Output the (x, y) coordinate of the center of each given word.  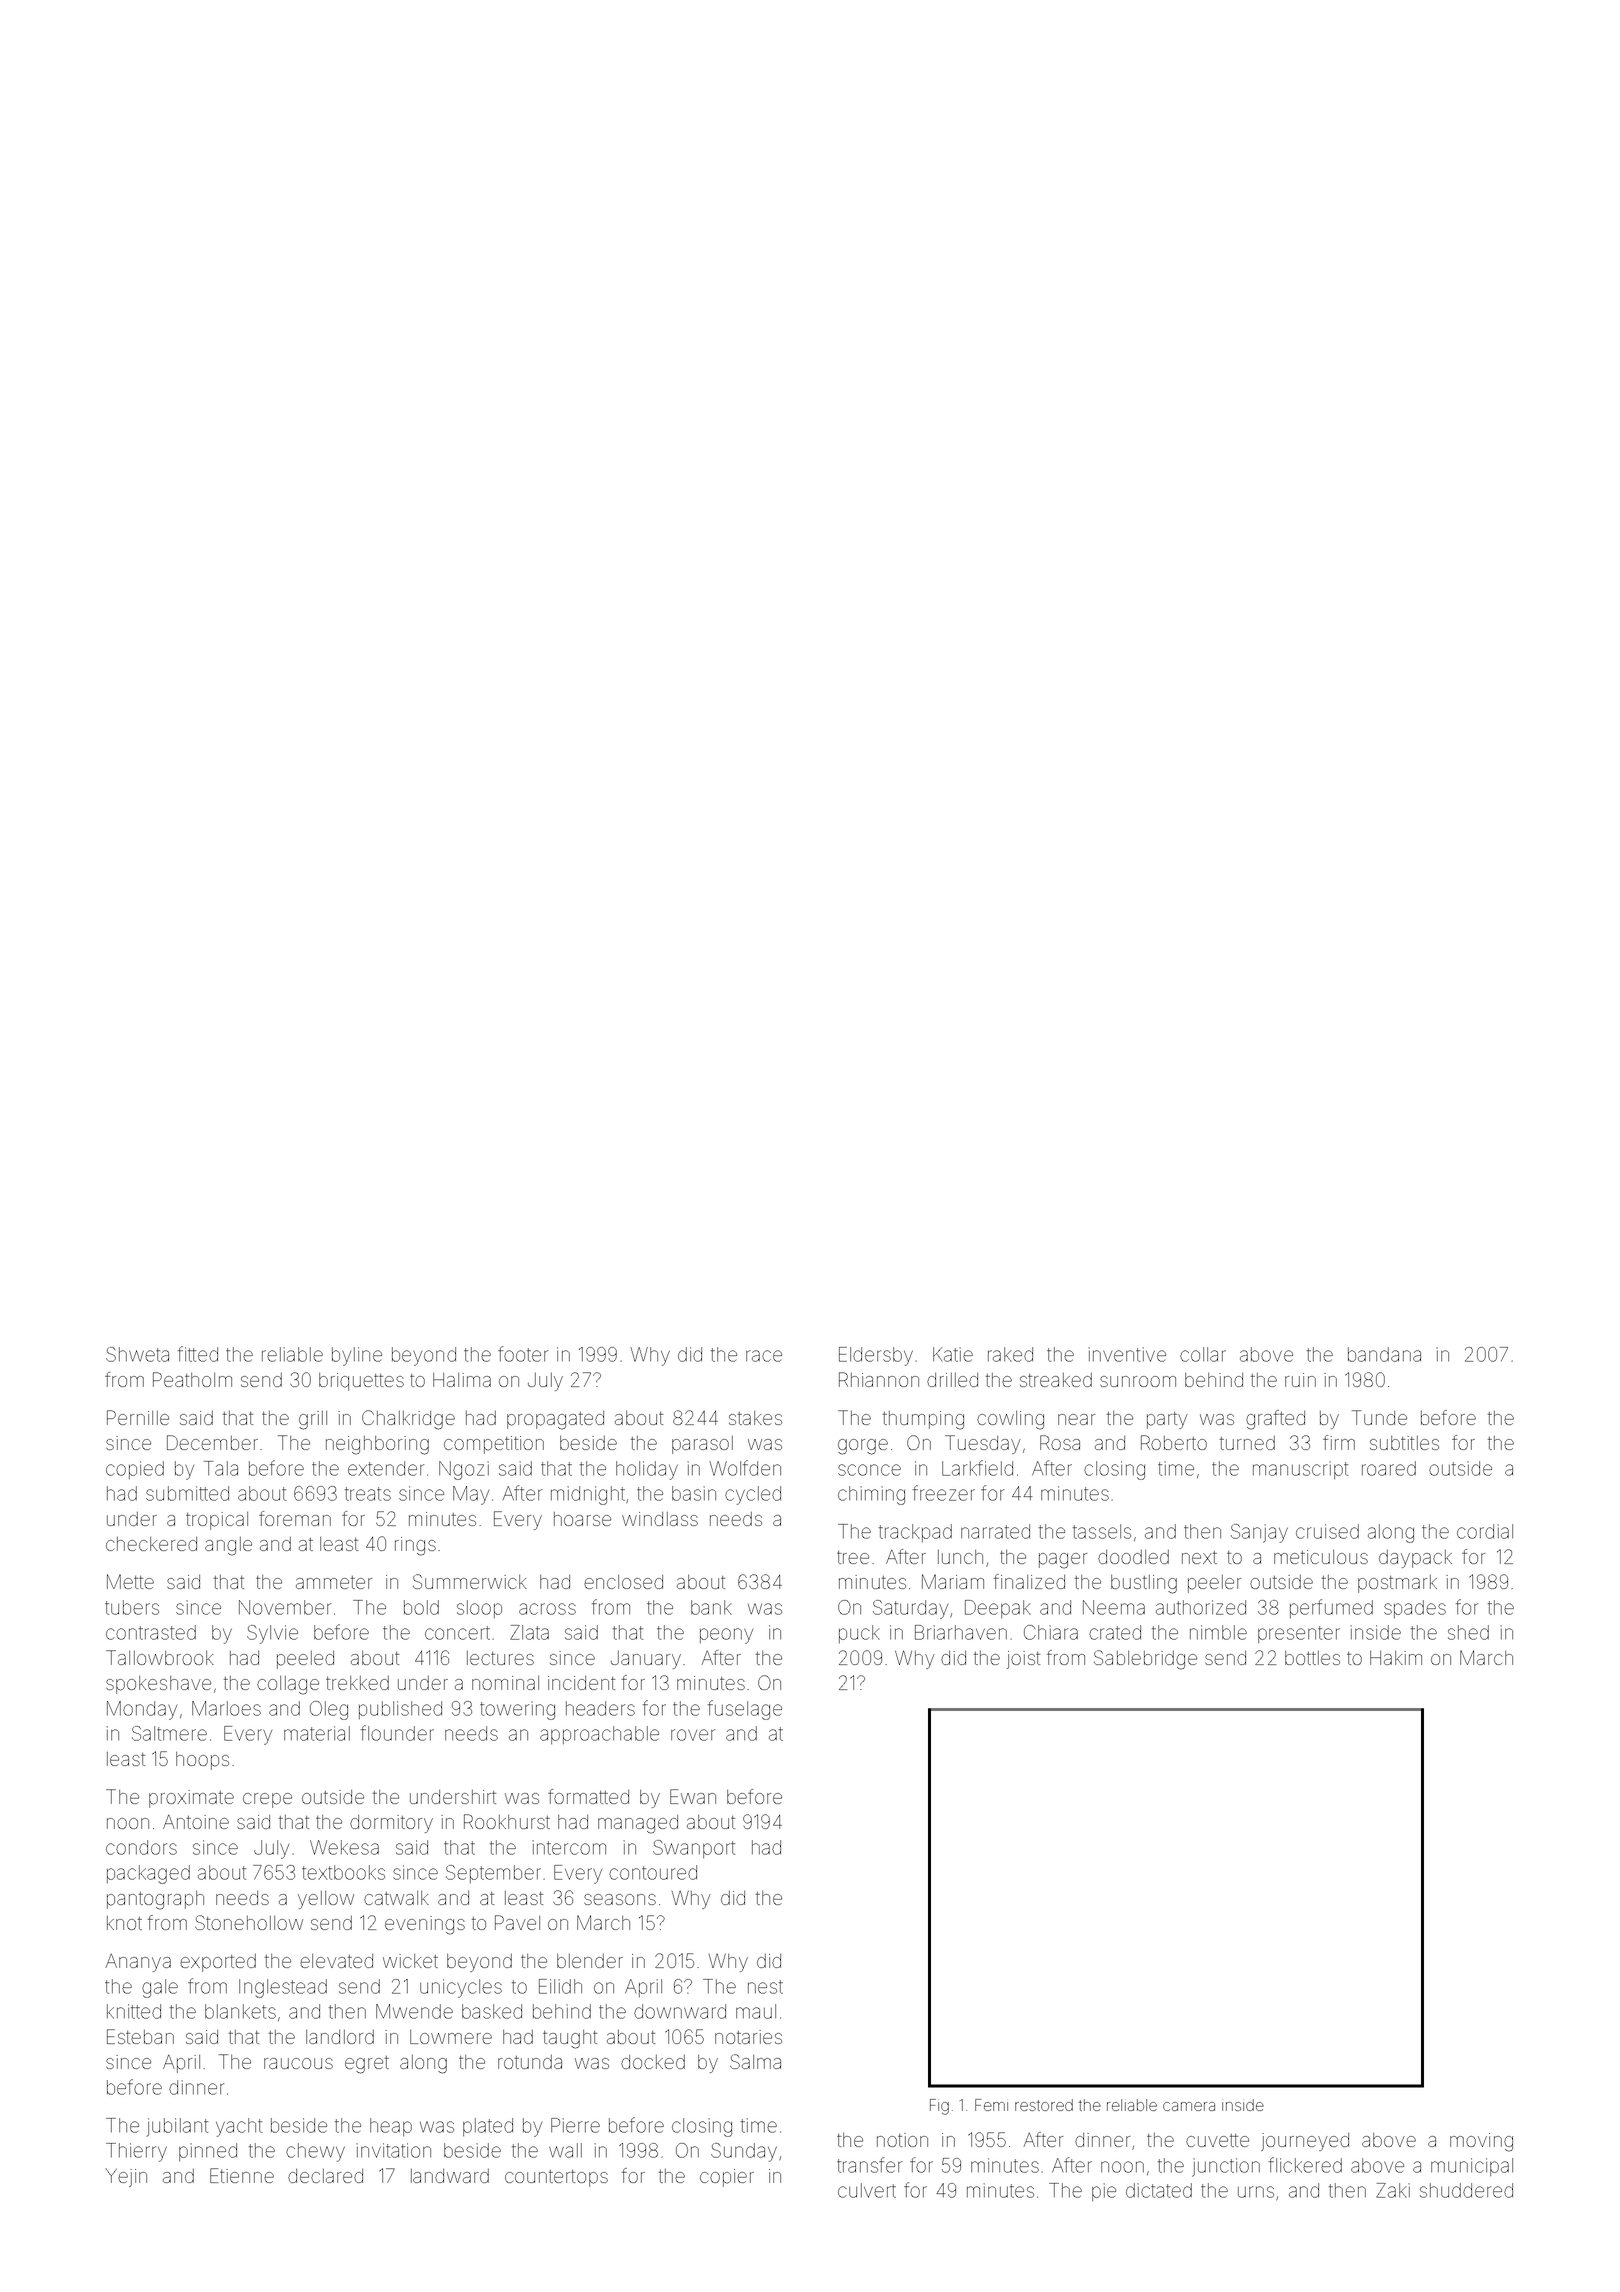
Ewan (693, 1796)
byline (357, 1356)
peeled (305, 1660)
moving (1481, 2142)
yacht (239, 2127)
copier (727, 2178)
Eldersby (876, 1356)
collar (1203, 1354)
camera (1189, 2106)
